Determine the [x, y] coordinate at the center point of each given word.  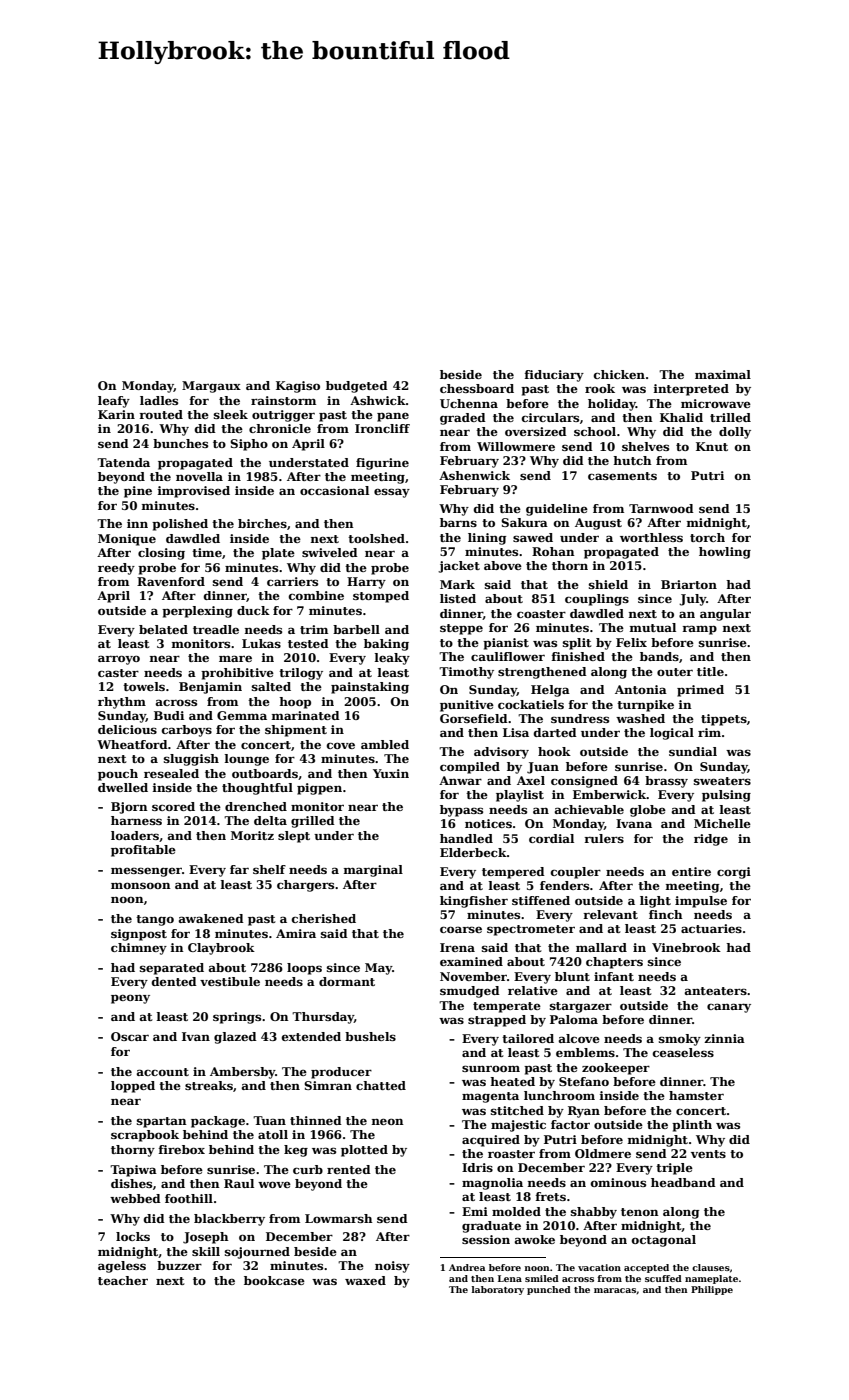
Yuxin [391, 773]
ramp [699, 630]
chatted [381, 1085]
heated [512, 1081]
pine [138, 492]
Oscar [130, 1036]
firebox [182, 1149]
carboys [187, 731]
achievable [589, 809]
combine [316, 595]
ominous [618, 1182]
